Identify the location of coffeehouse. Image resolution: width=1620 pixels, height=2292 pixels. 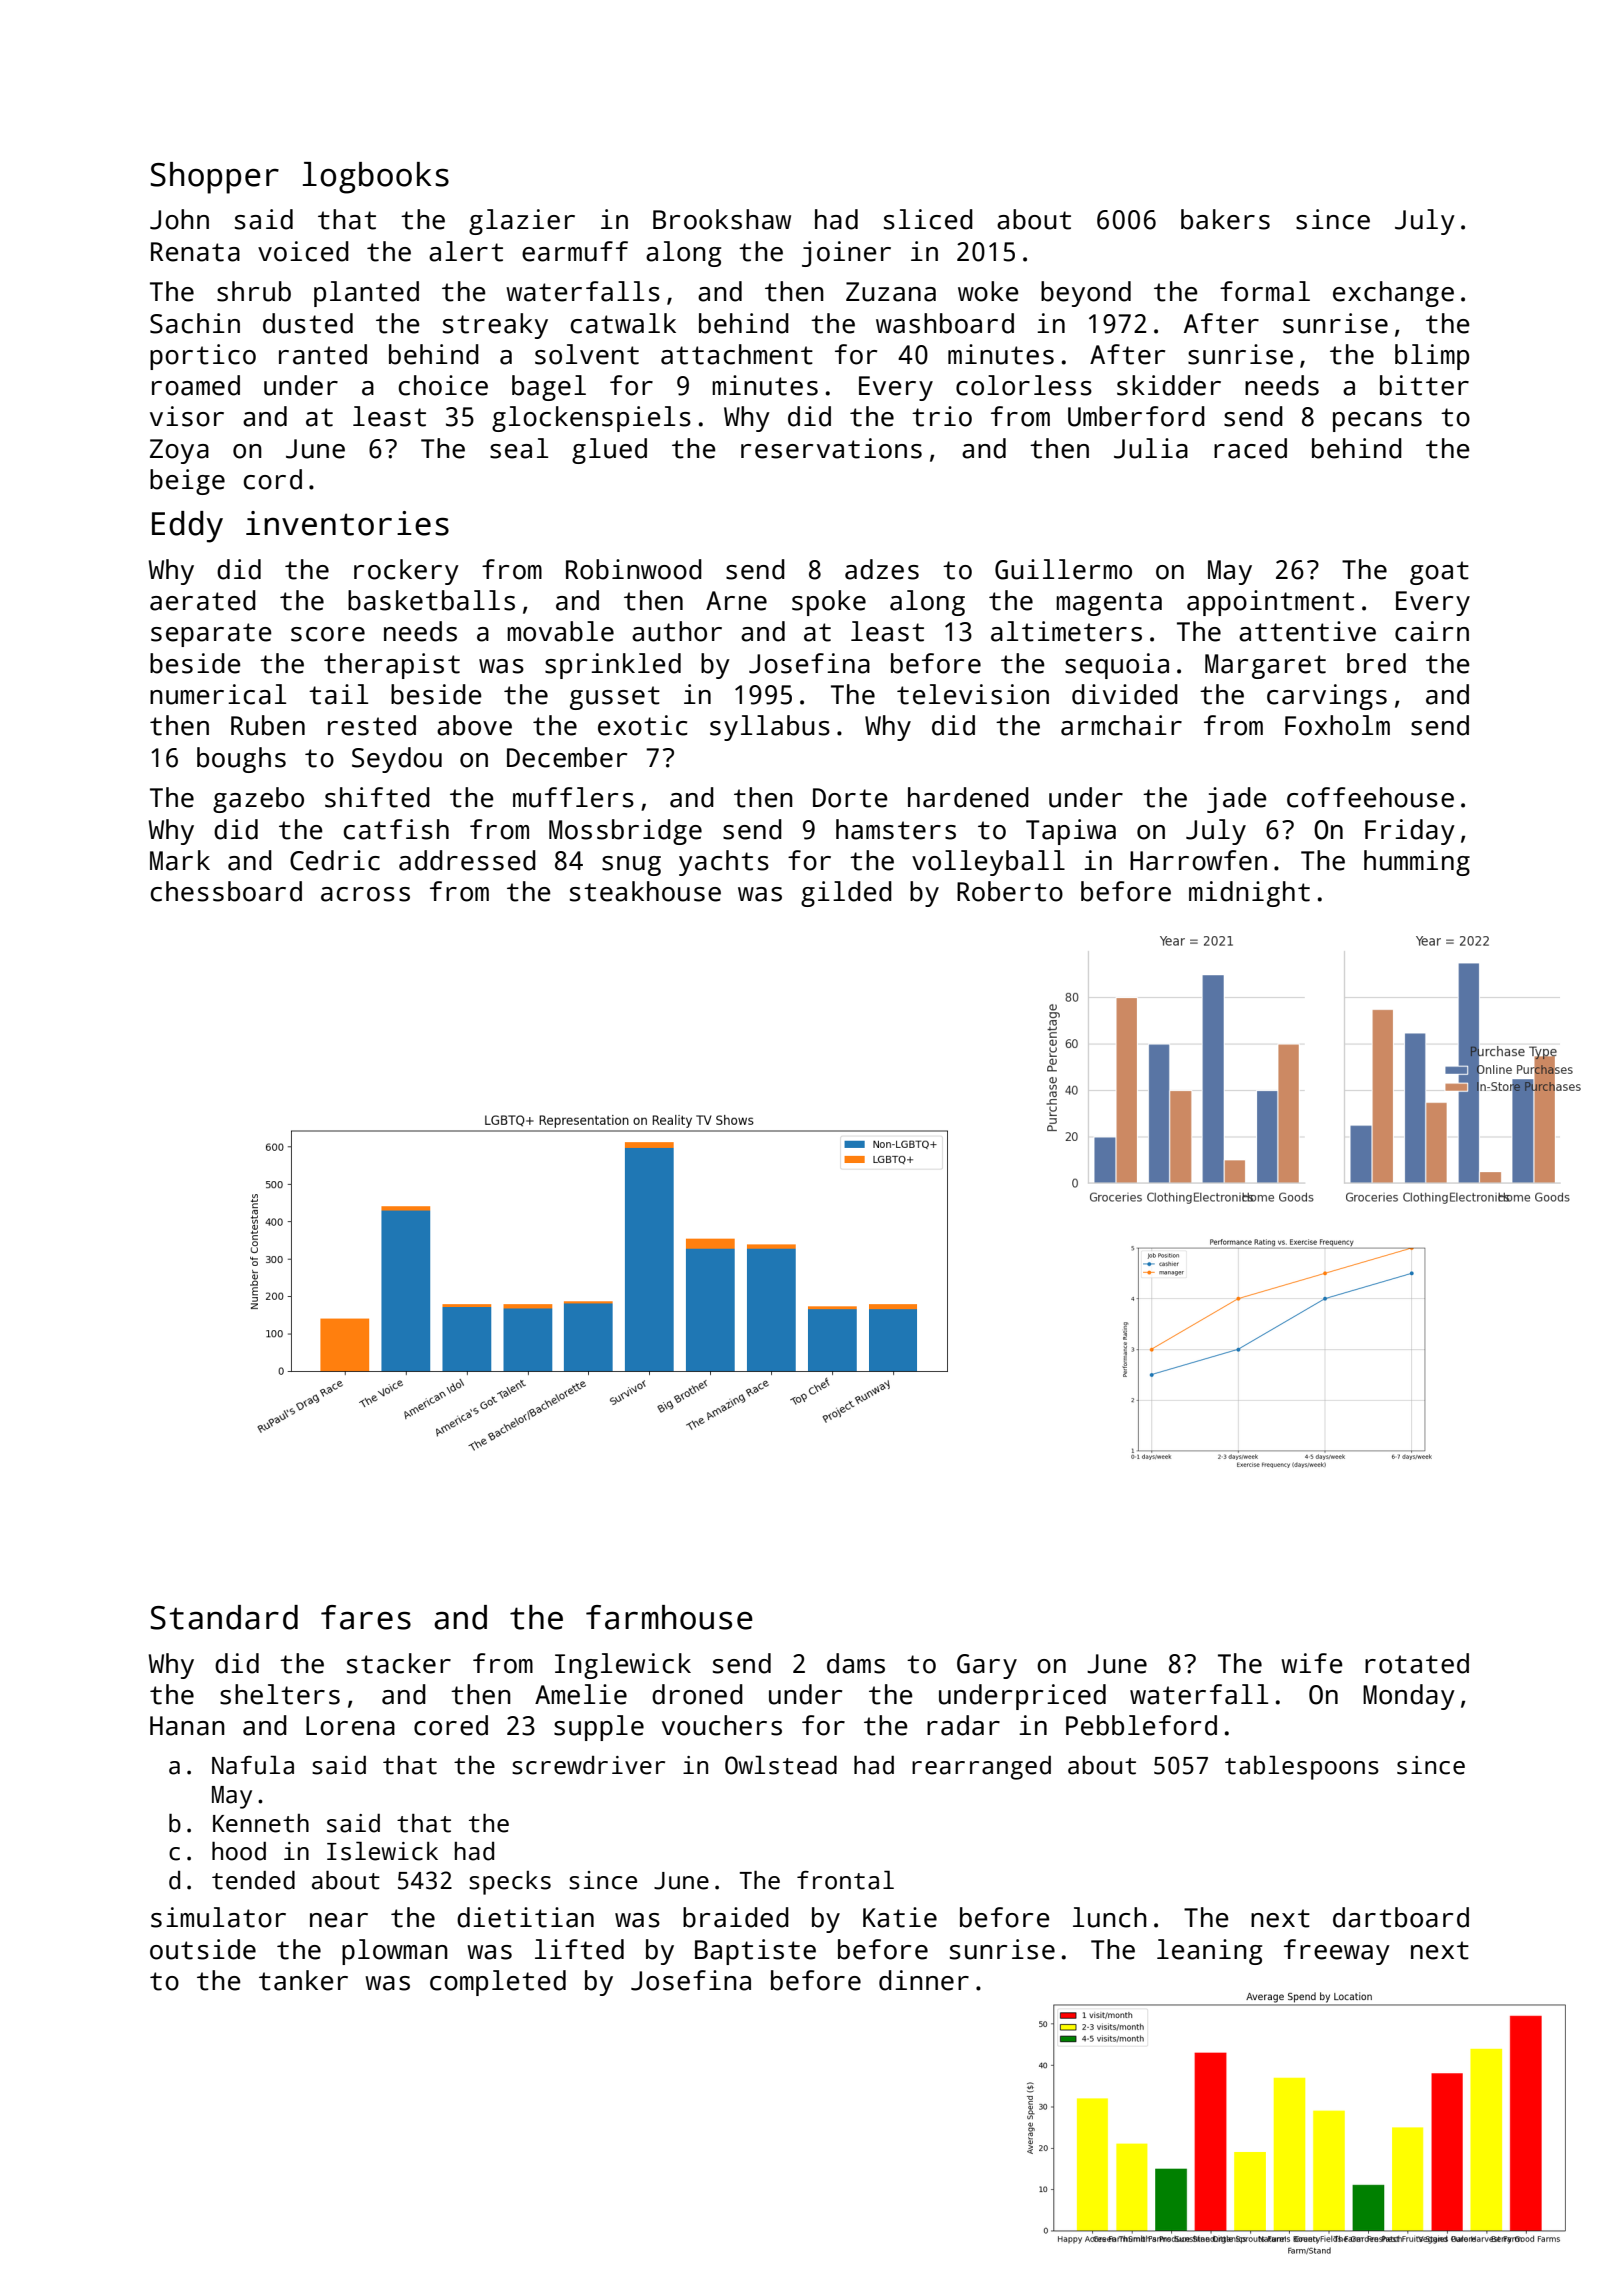
(1370, 797).
